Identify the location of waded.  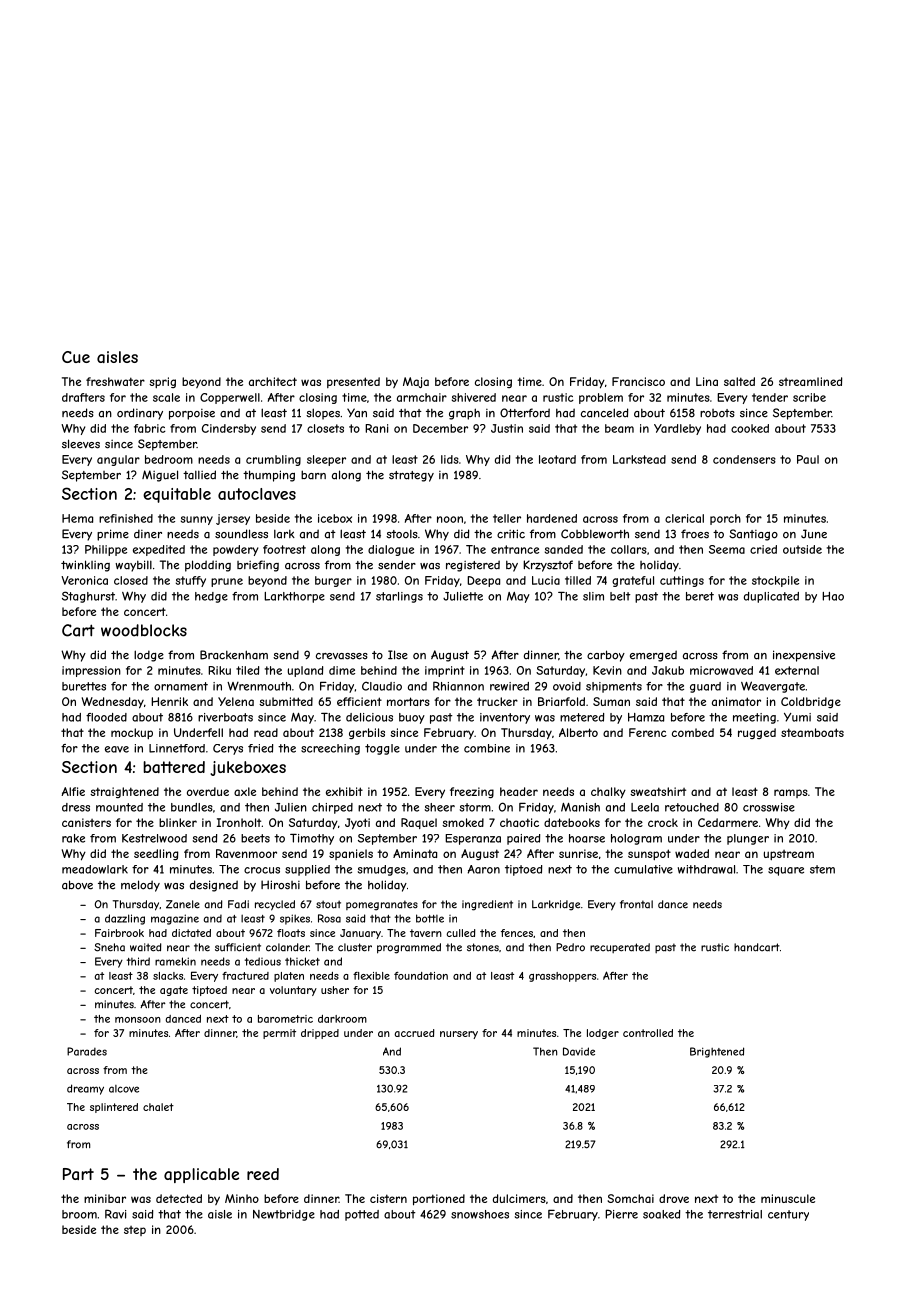
(692, 853).
